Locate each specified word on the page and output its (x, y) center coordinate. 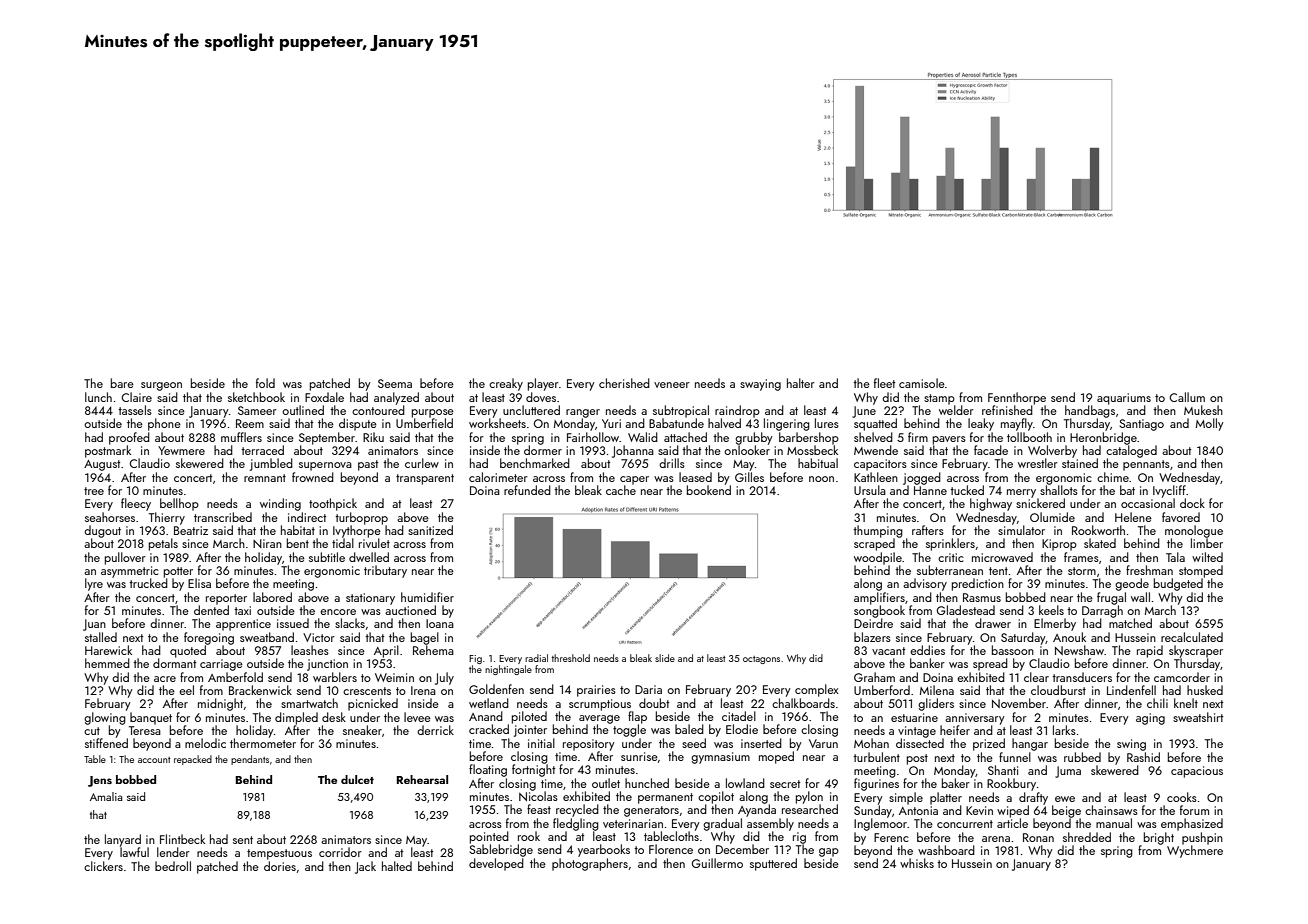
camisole (922, 383)
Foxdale (324, 397)
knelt (1186, 703)
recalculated (1192, 637)
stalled (101, 637)
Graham (874, 677)
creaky (506, 384)
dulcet (357, 779)
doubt (654, 703)
